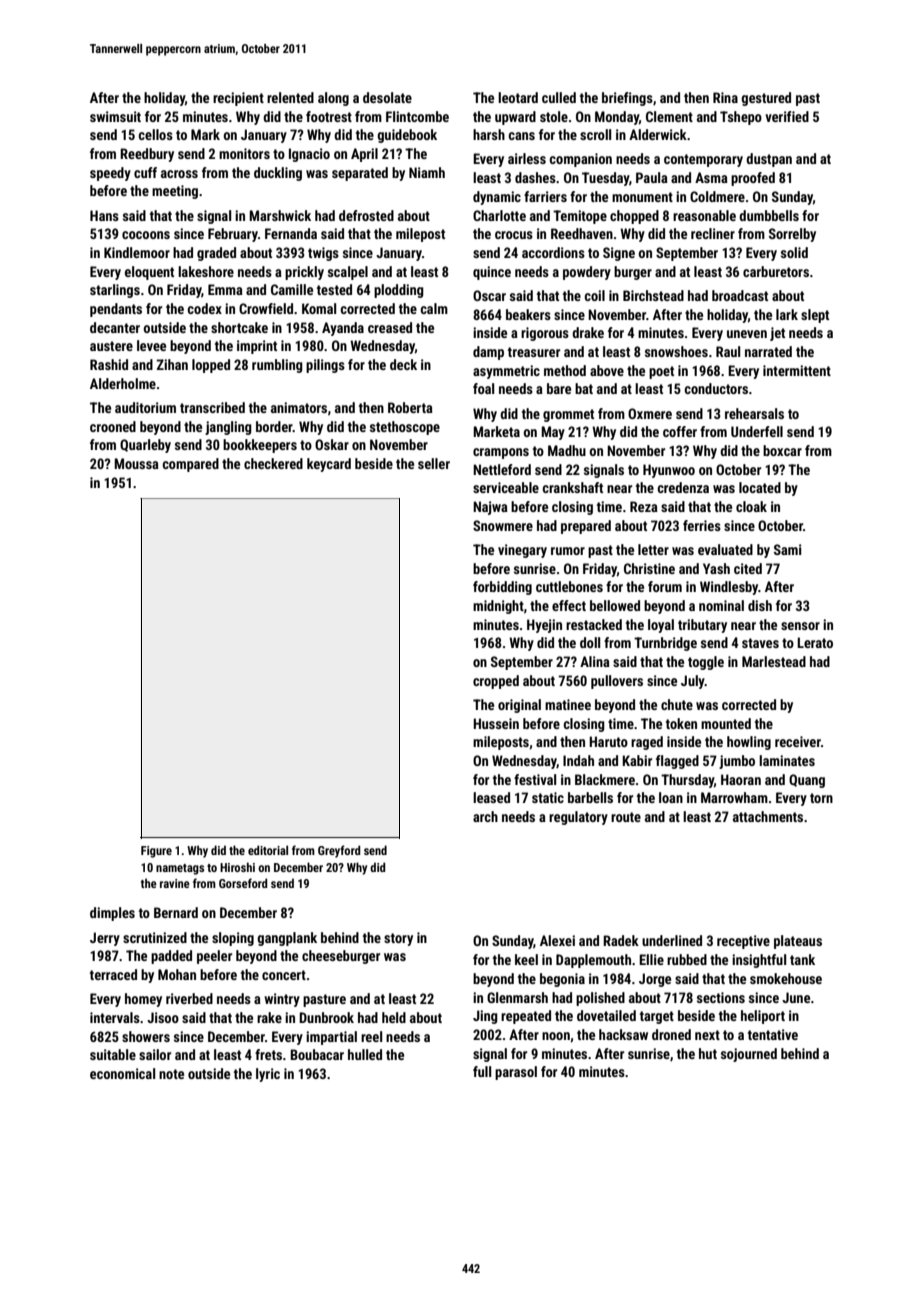  I want to click on forbidding, so click(502, 588).
